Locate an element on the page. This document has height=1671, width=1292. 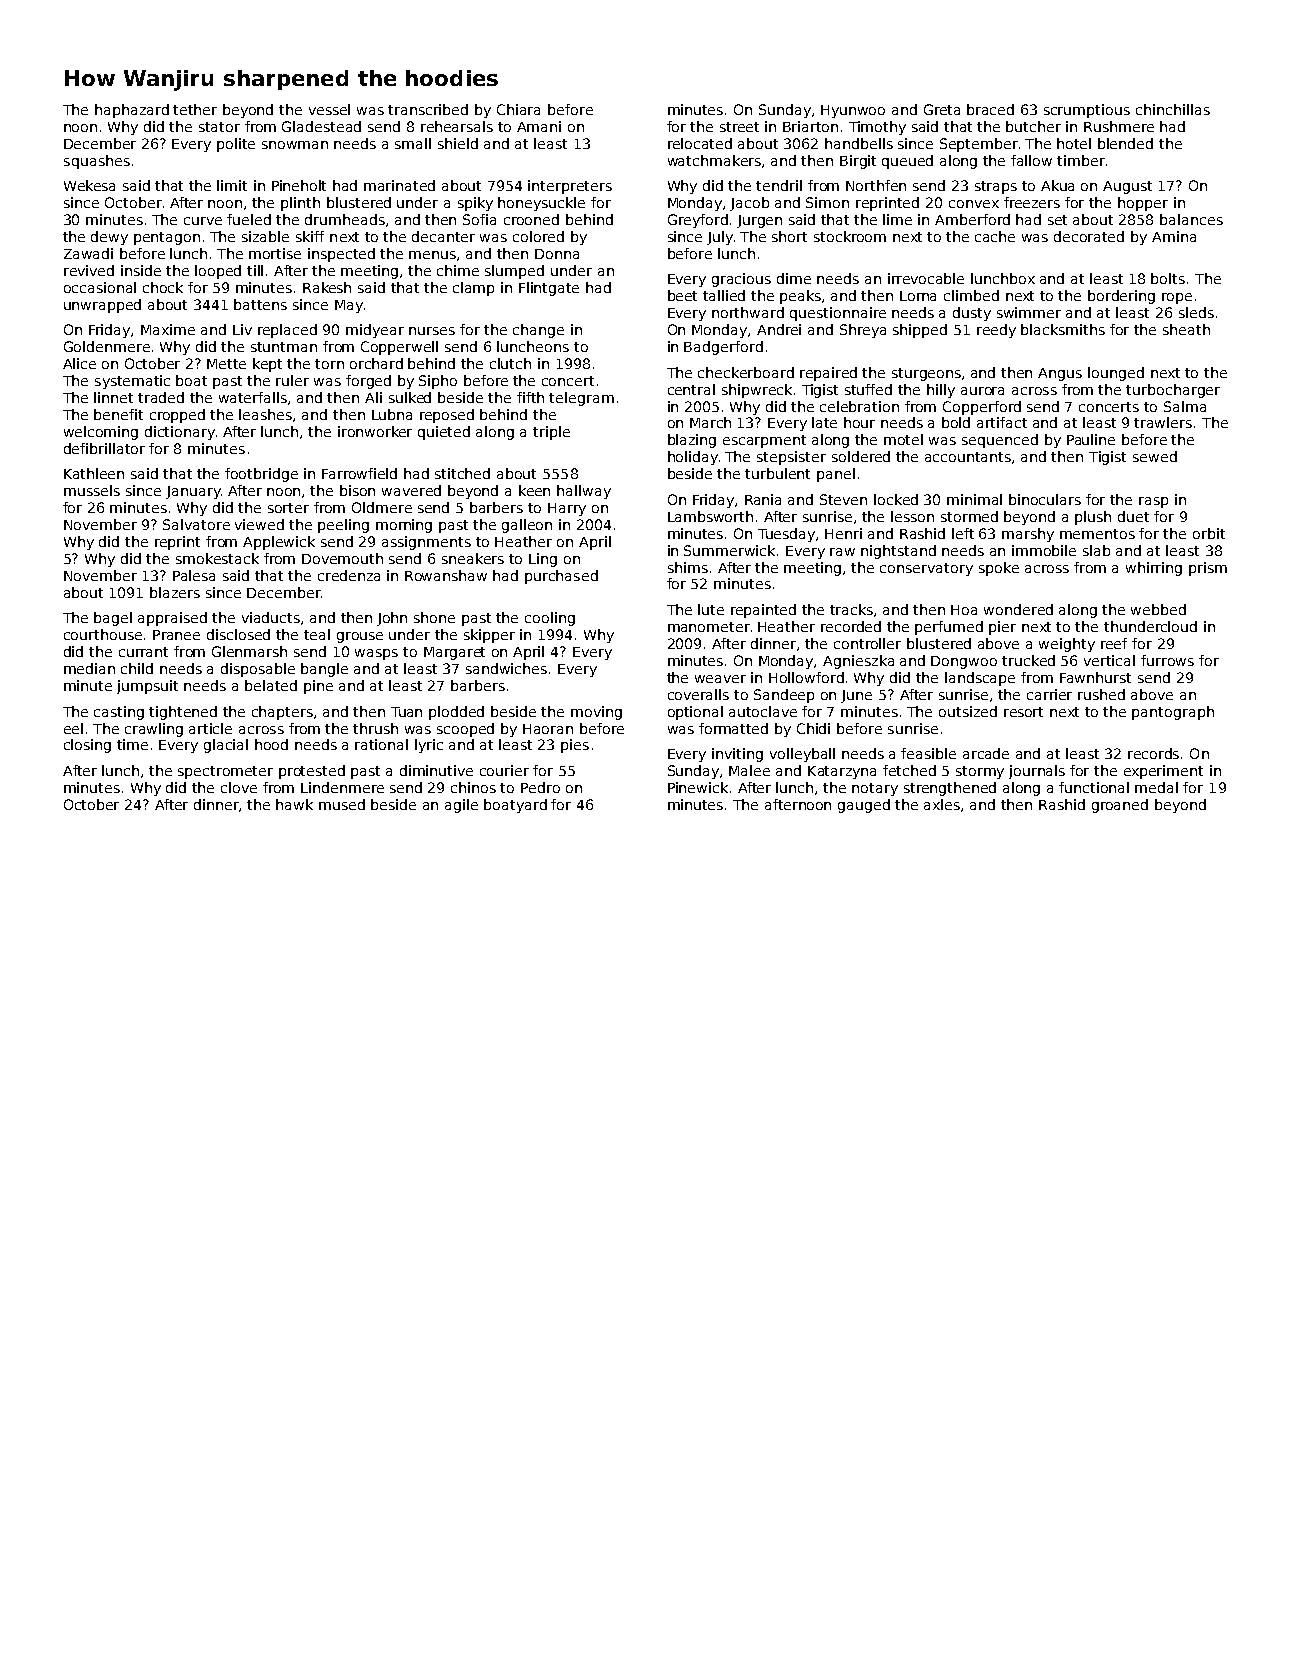
Harry is located at coordinates (567, 509).
